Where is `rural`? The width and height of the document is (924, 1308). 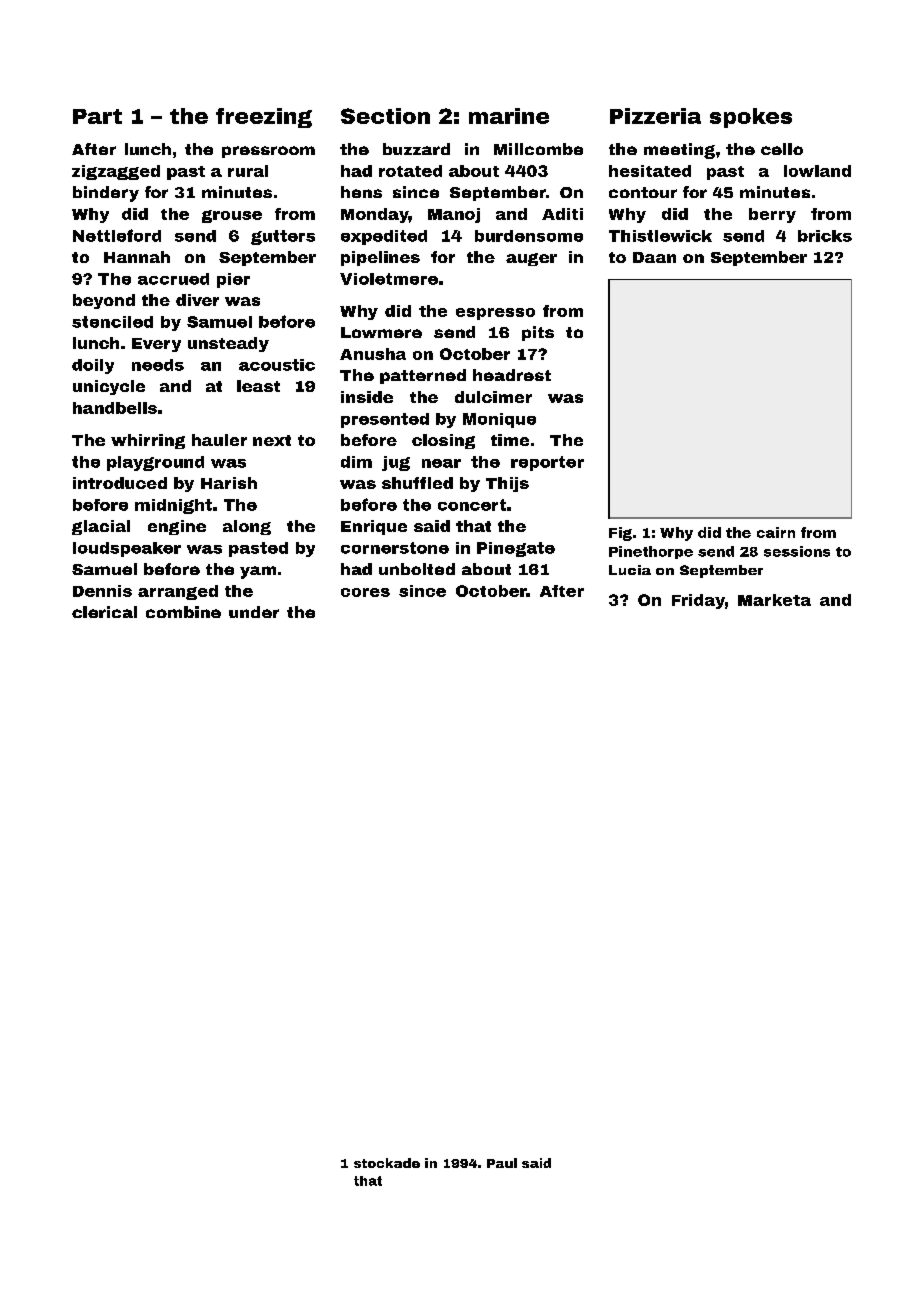 rural is located at coordinates (248, 171).
